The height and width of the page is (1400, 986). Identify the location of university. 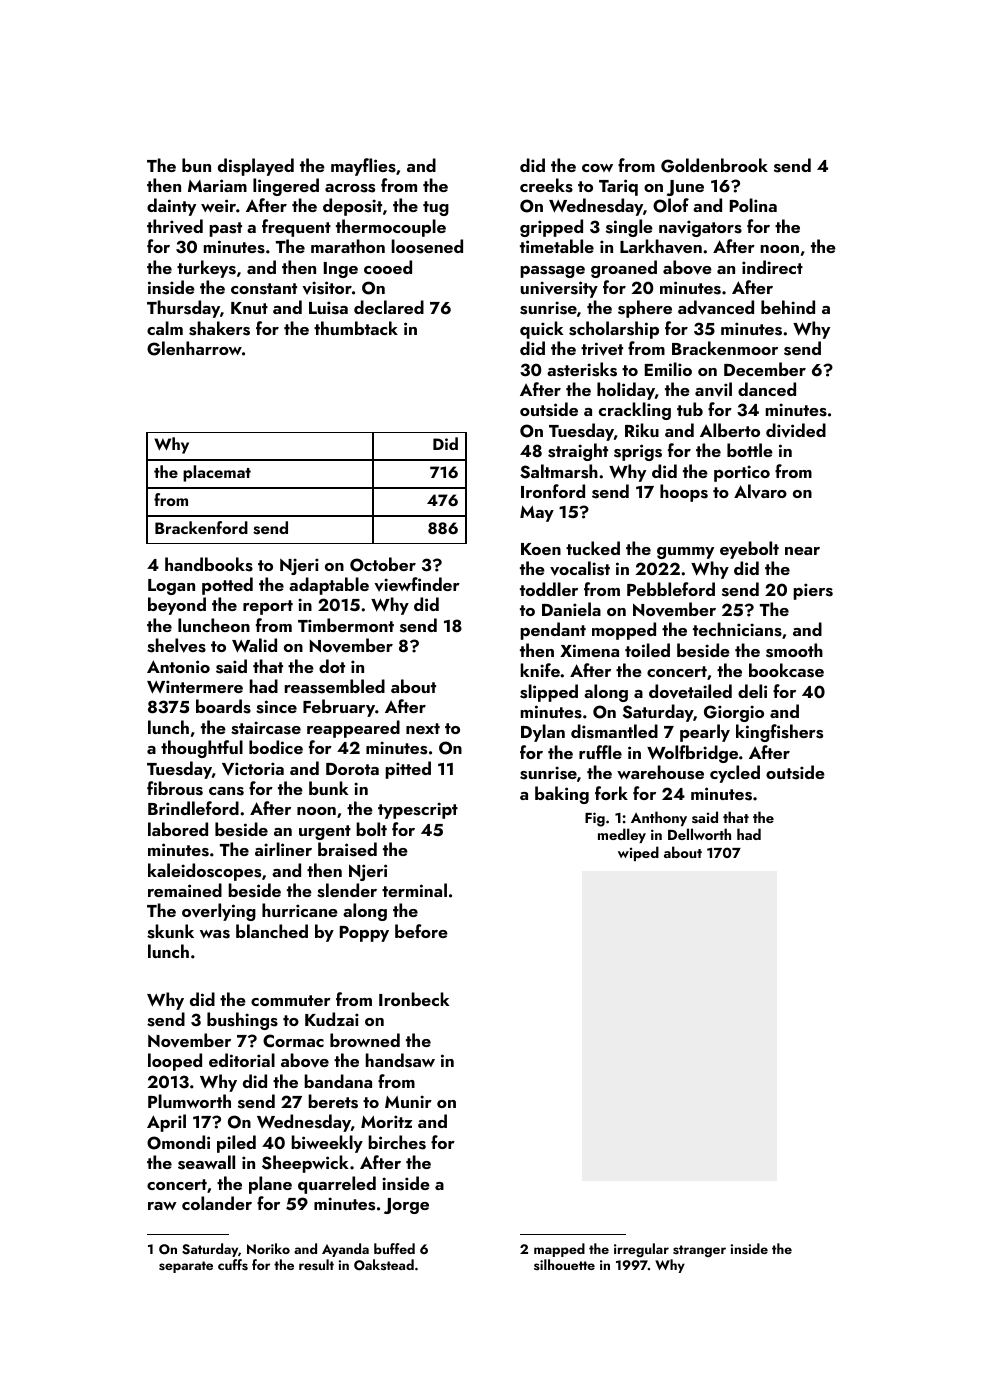
(559, 289).
